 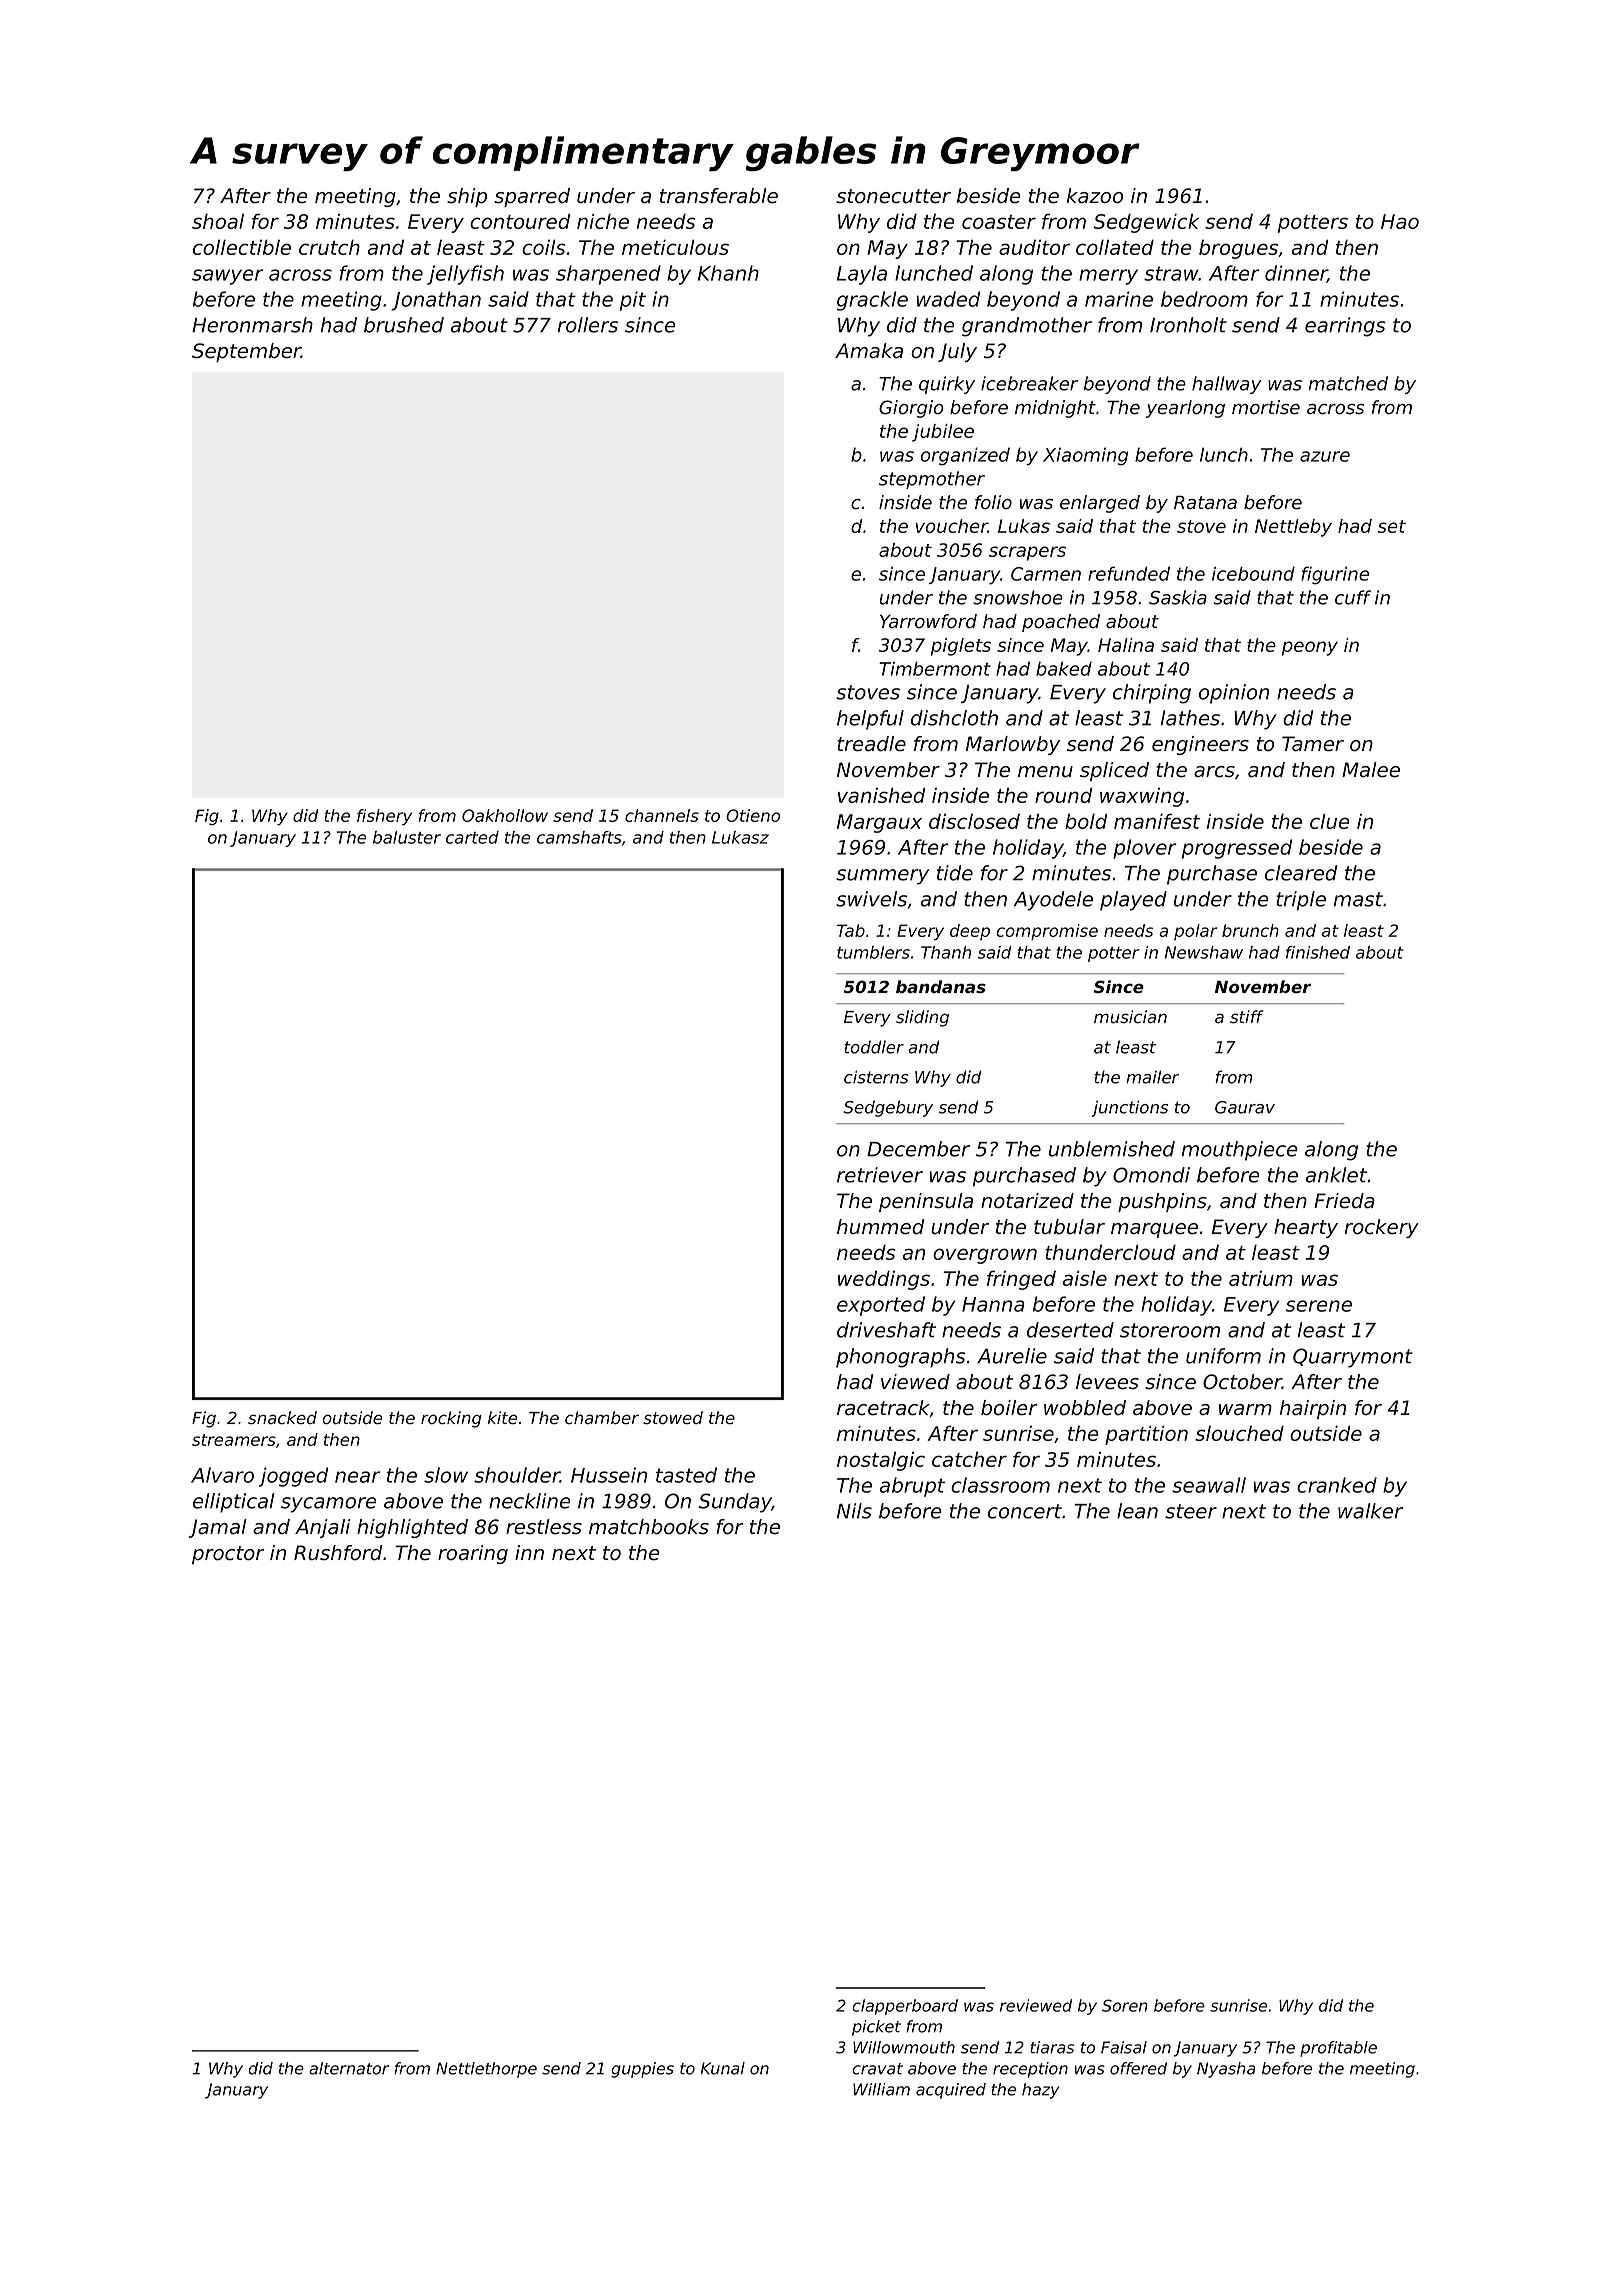 I want to click on rocking, so click(x=451, y=1419).
